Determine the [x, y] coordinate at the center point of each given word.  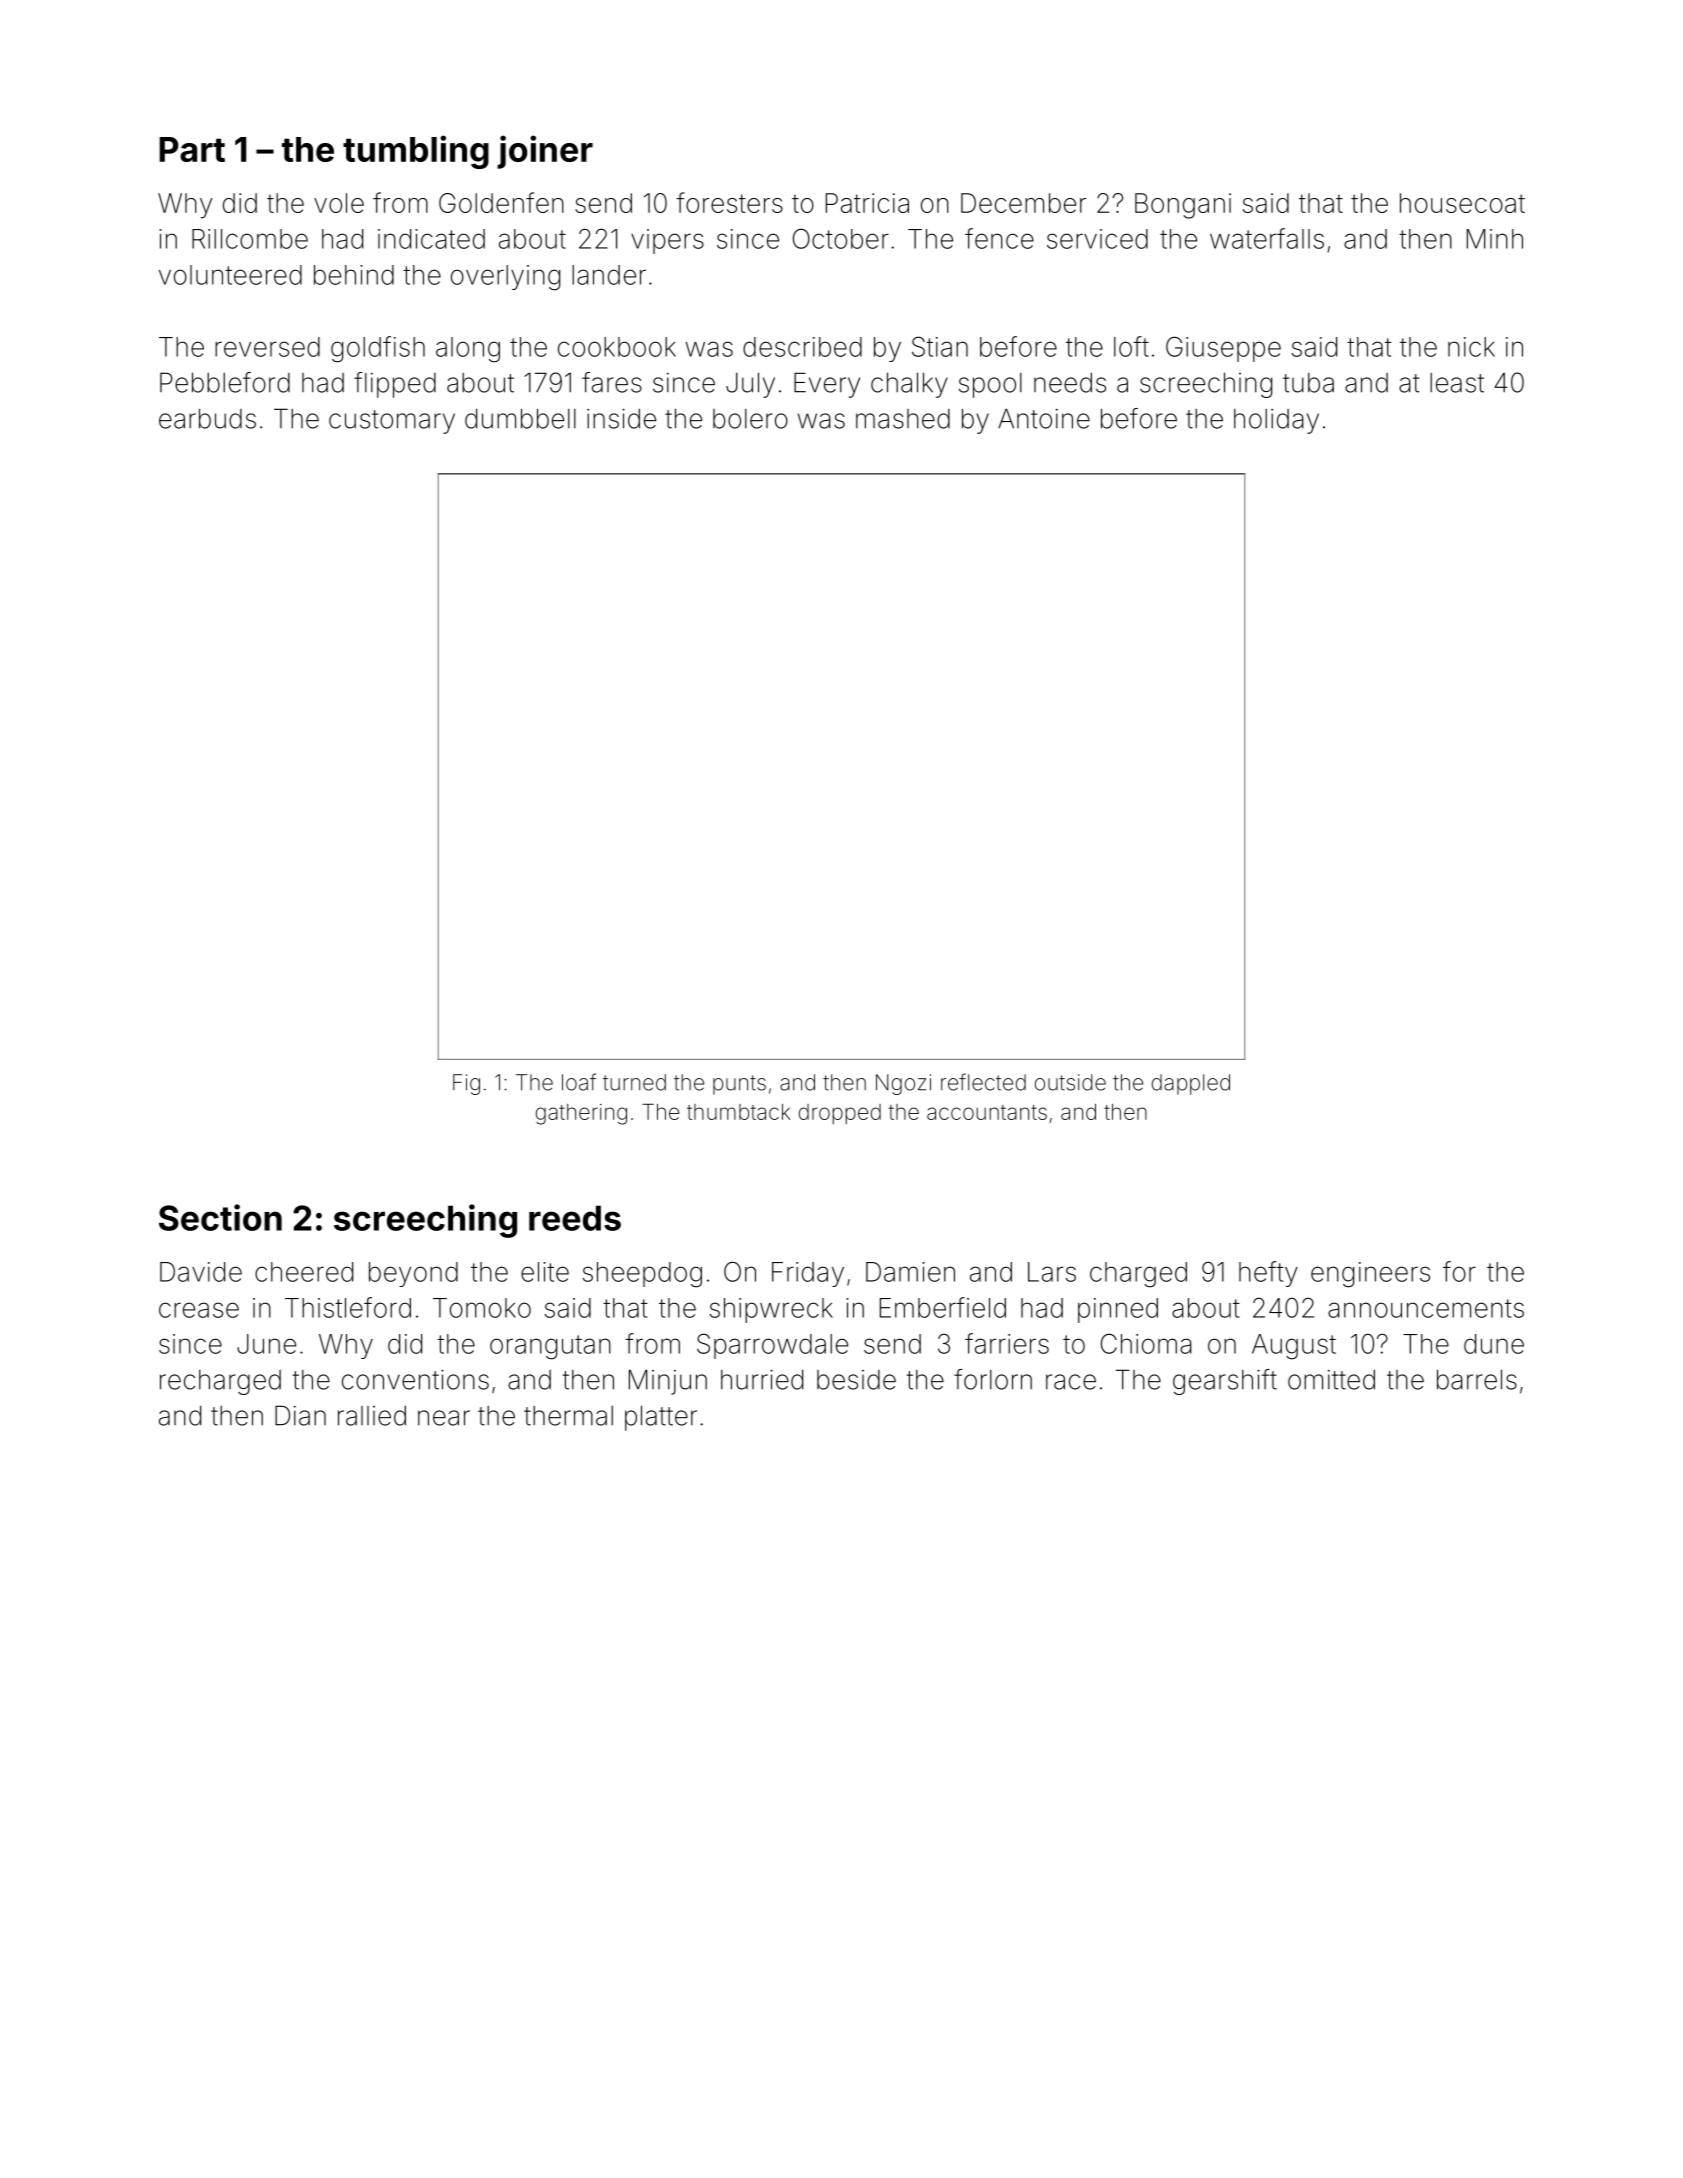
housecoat [1462, 203]
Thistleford [348, 1307]
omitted [1331, 1380]
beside [856, 1380]
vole [339, 203]
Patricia [867, 203]
